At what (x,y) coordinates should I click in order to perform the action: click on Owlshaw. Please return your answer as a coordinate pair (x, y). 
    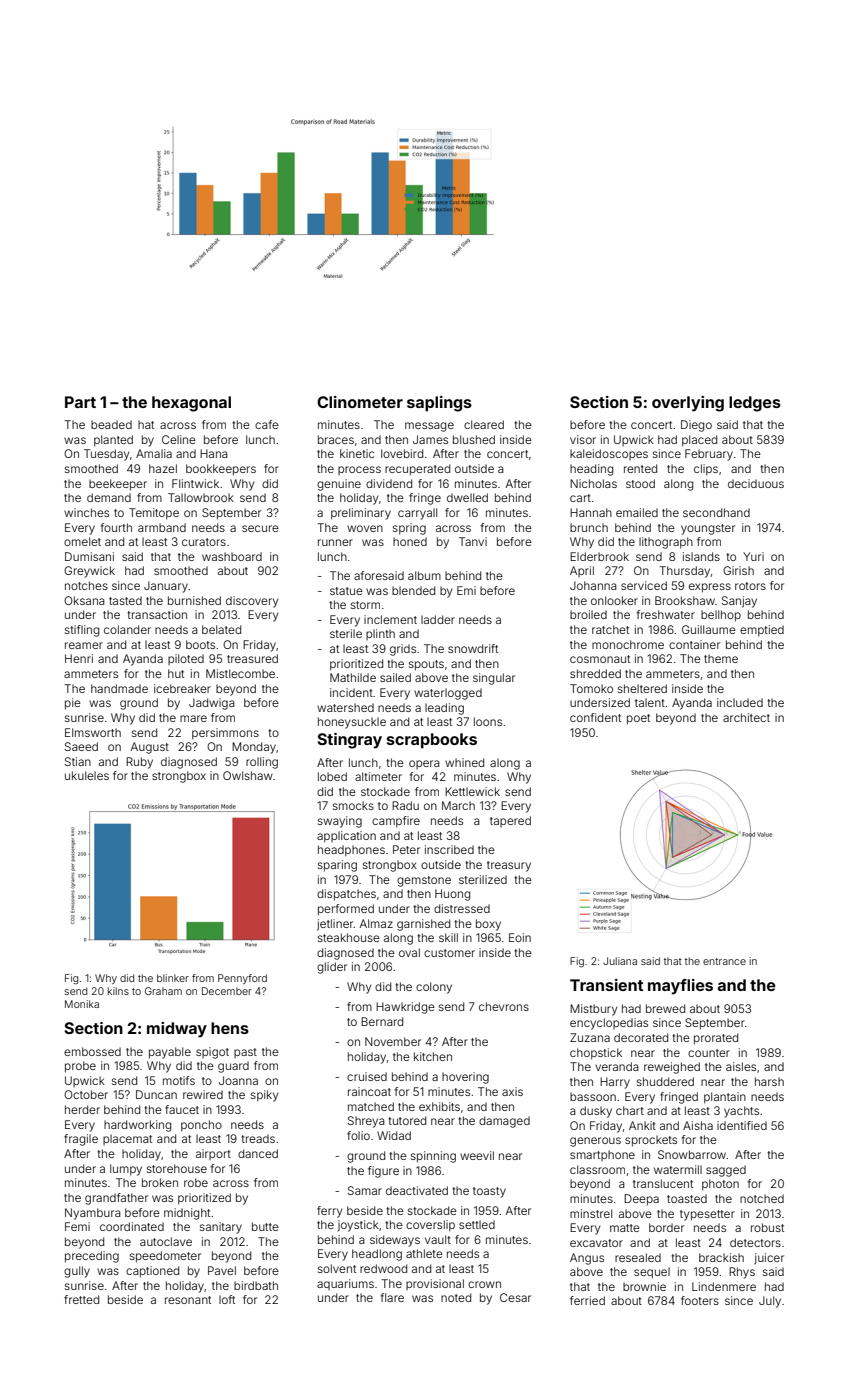
    Looking at the image, I should click on (248, 775).
